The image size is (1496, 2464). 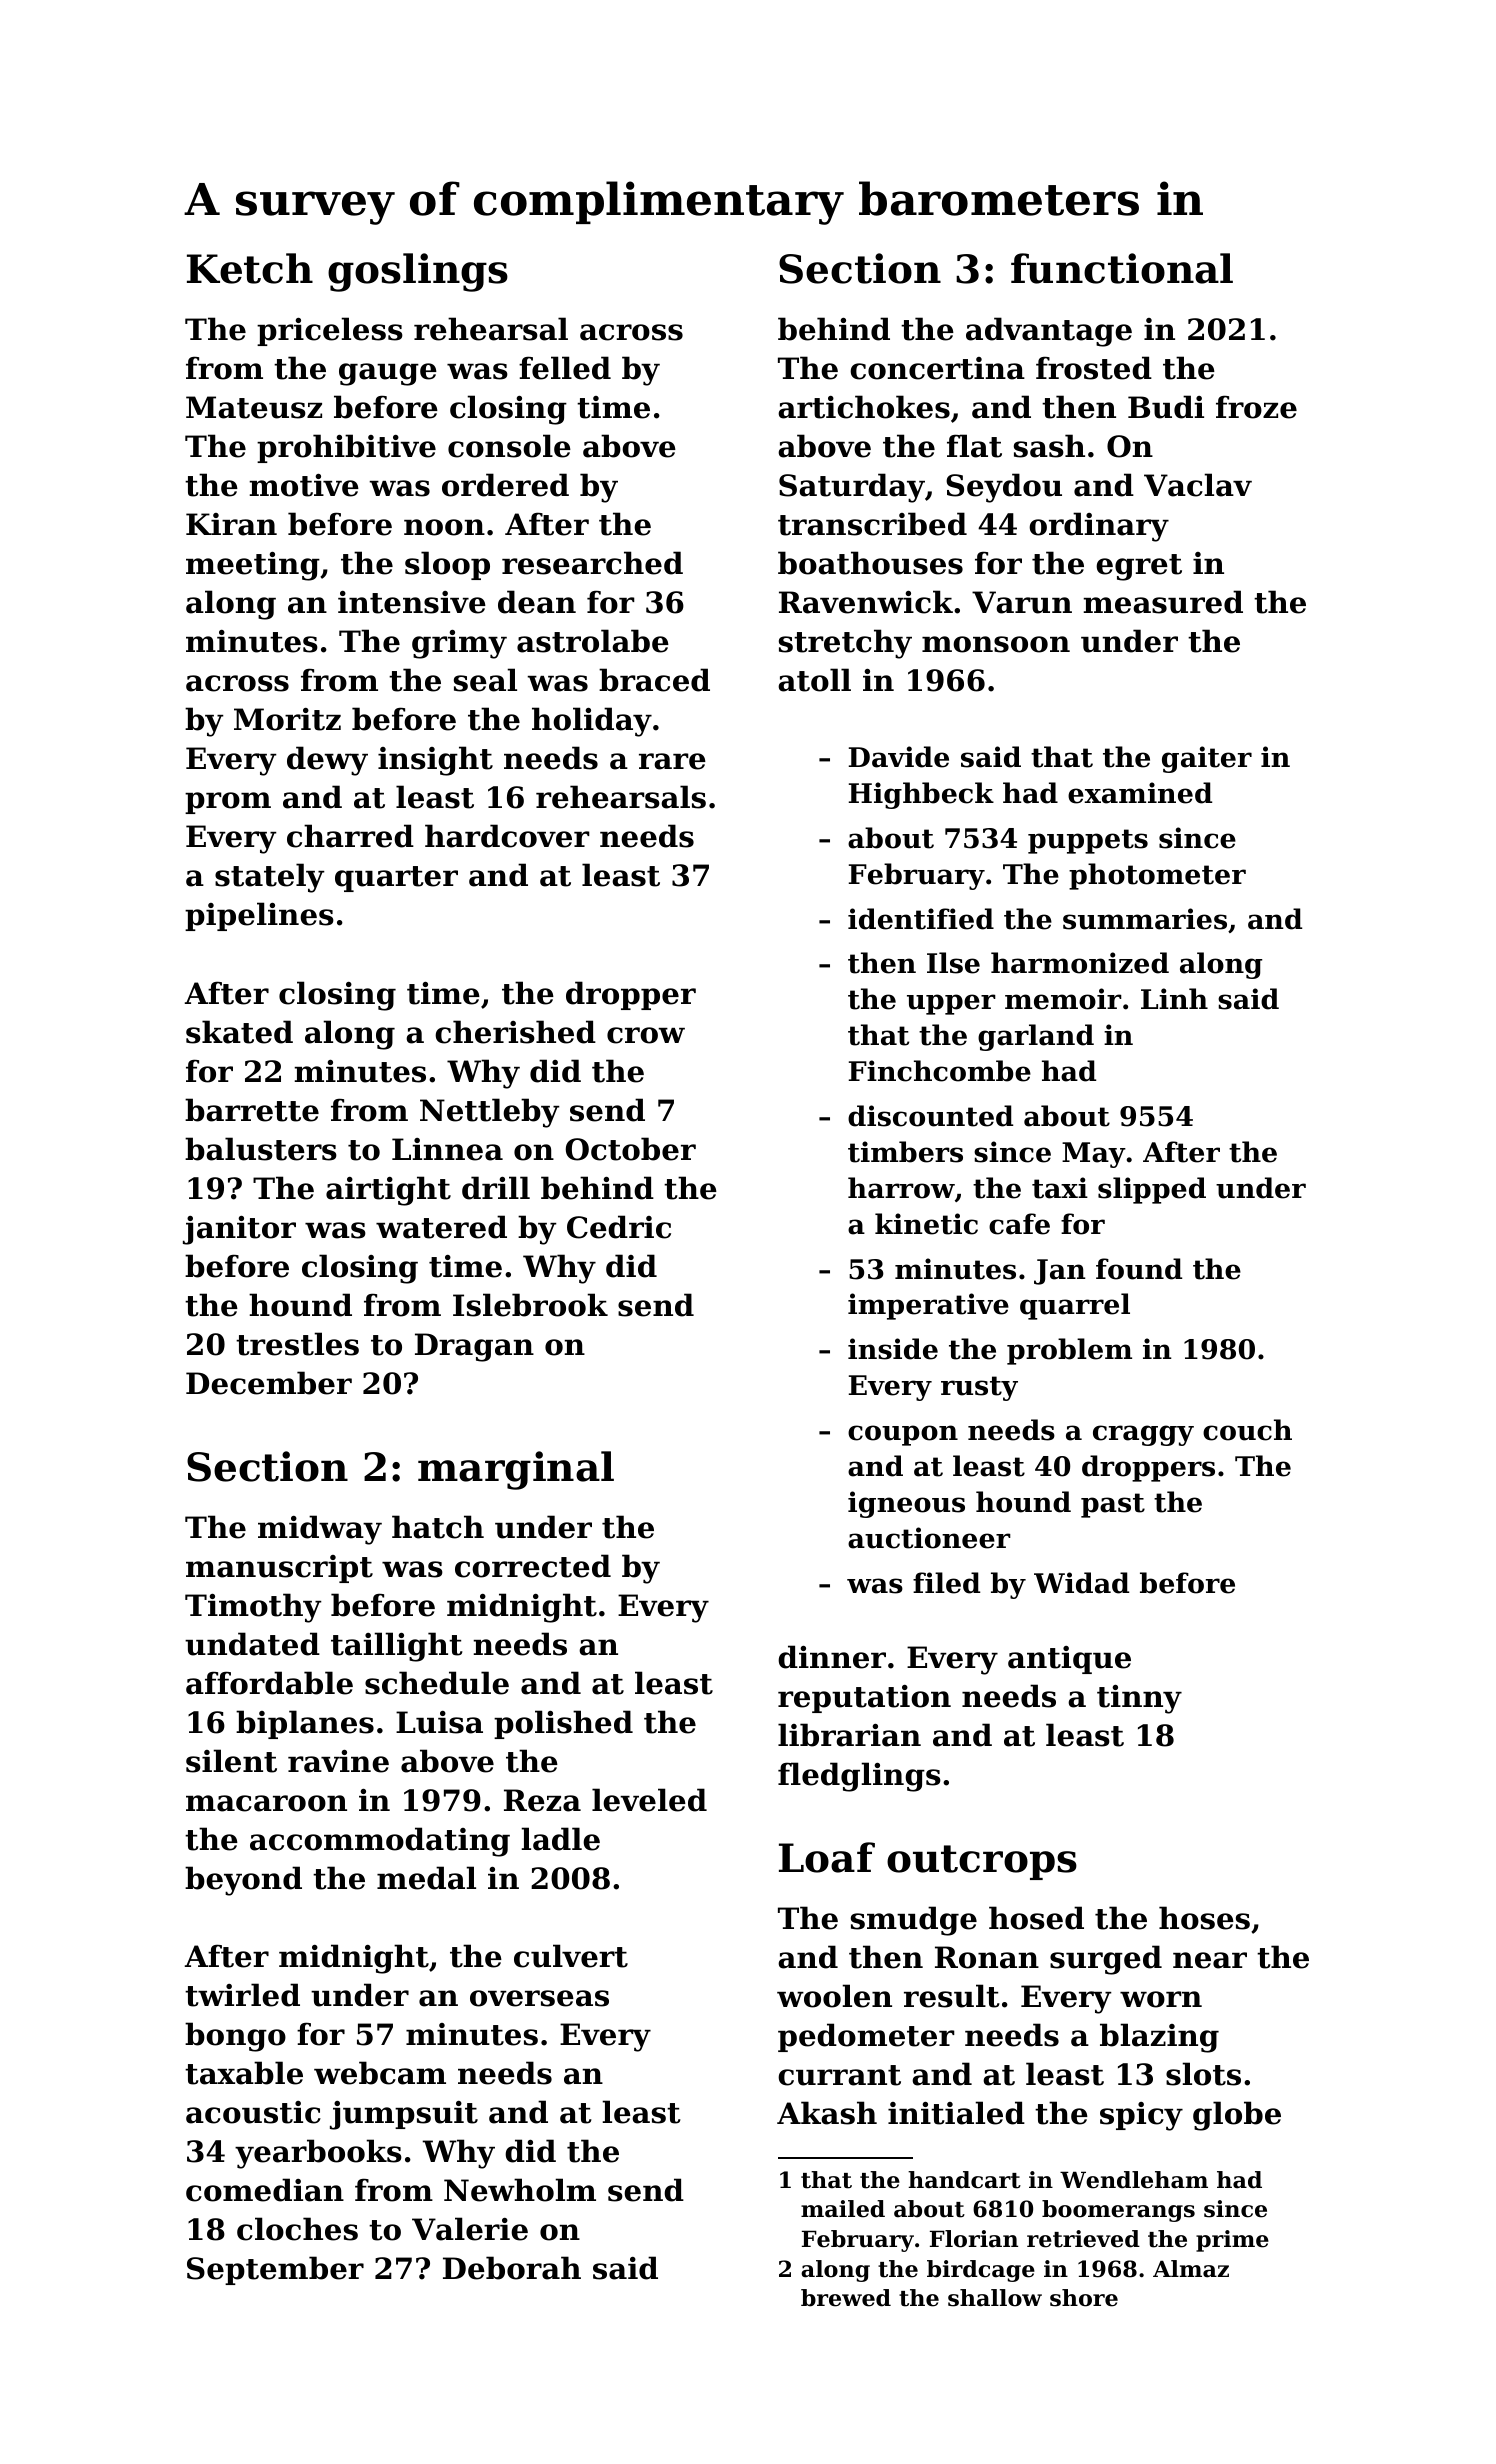 I want to click on tinny, so click(x=1139, y=1699).
